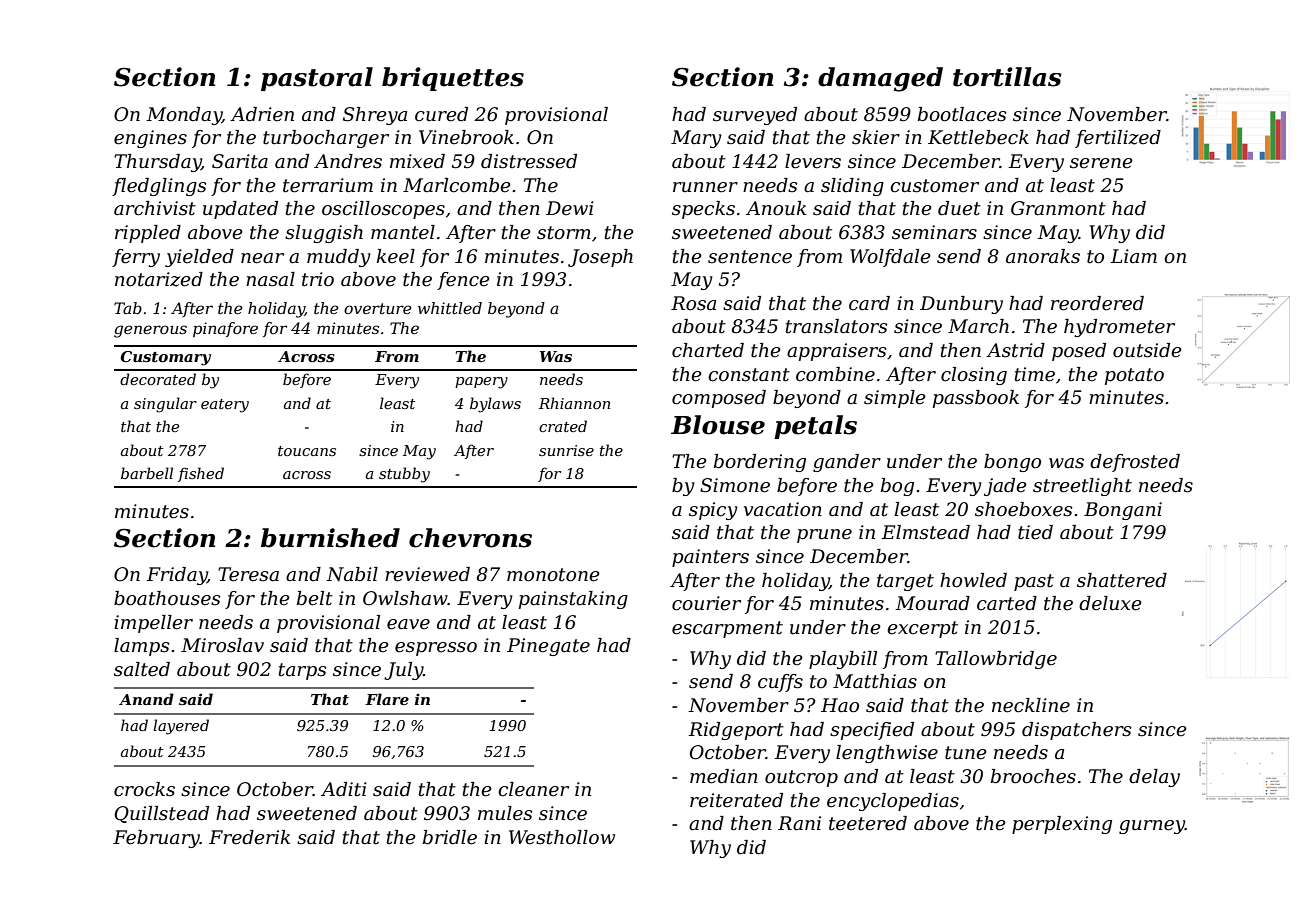  I want to click on Simone, so click(735, 485).
